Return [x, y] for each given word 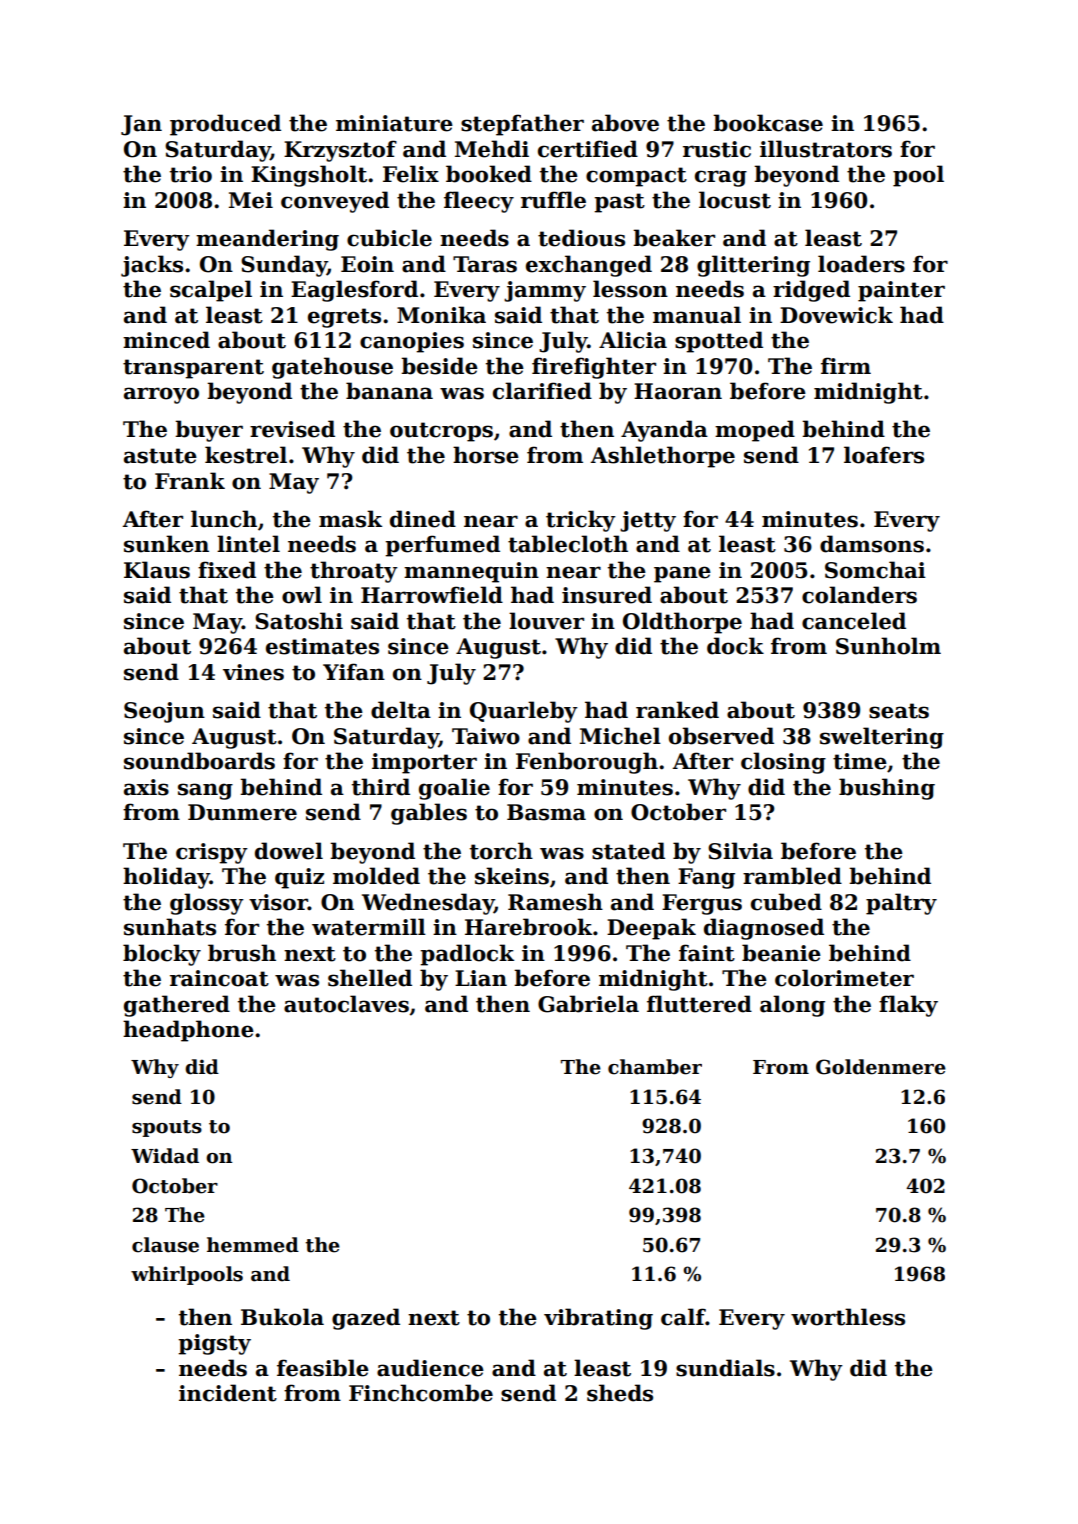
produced [225, 125]
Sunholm [888, 646]
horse [486, 455]
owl [302, 595]
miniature [394, 123]
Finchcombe [421, 1393]
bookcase [768, 123]
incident [228, 1393]
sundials [725, 1368]
